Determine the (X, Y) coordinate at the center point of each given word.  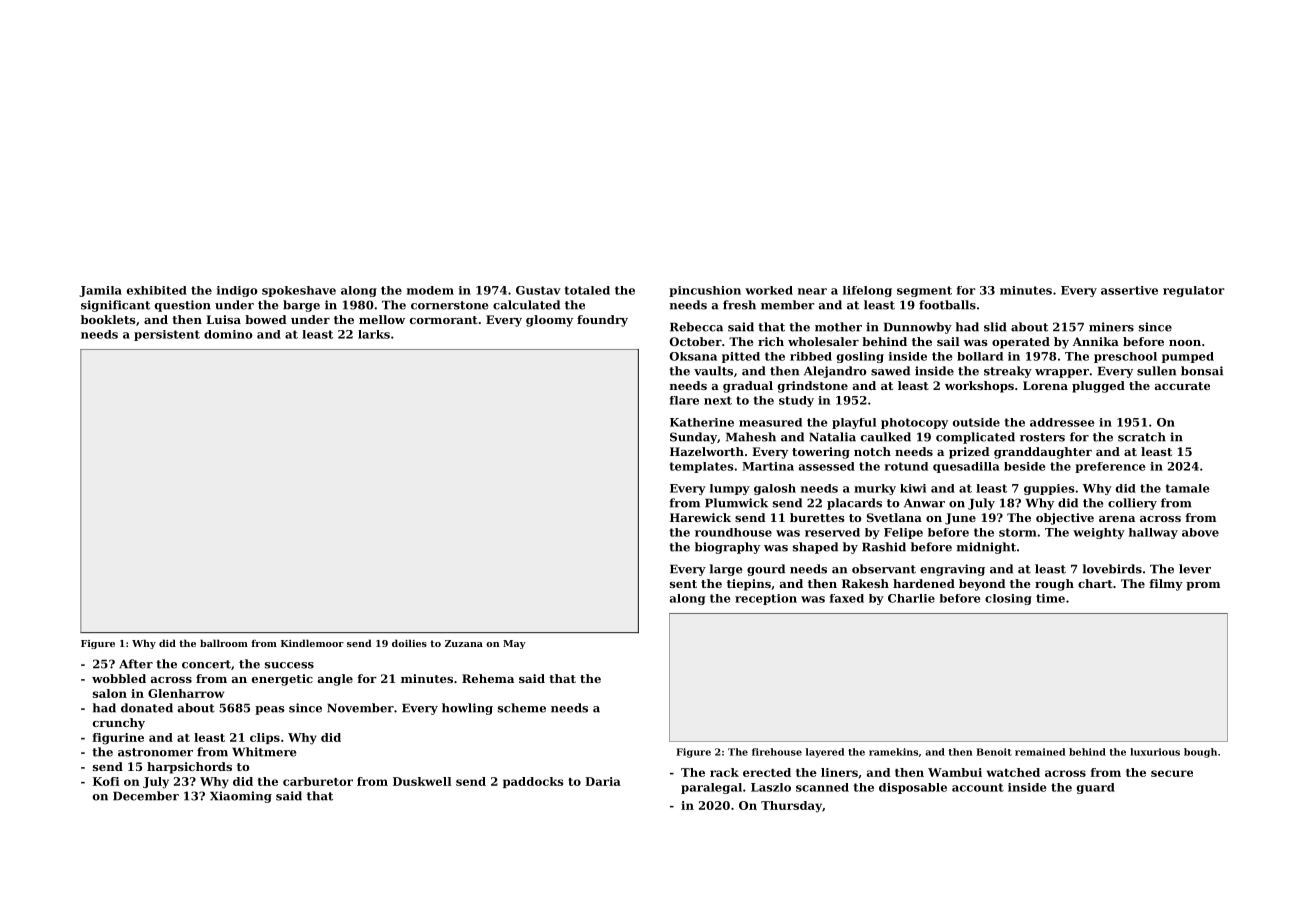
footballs (947, 305)
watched (1013, 772)
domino (228, 334)
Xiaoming (241, 797)
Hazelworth (707, 451)
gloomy (549, 321)
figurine (118, 739)
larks (374, 334)
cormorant (444, 320)
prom (1203, 586)
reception (766, 599)
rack (724, 772)
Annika (1096, 341)
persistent (167, 335)
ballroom (224, 643)
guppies (1049, 489)
